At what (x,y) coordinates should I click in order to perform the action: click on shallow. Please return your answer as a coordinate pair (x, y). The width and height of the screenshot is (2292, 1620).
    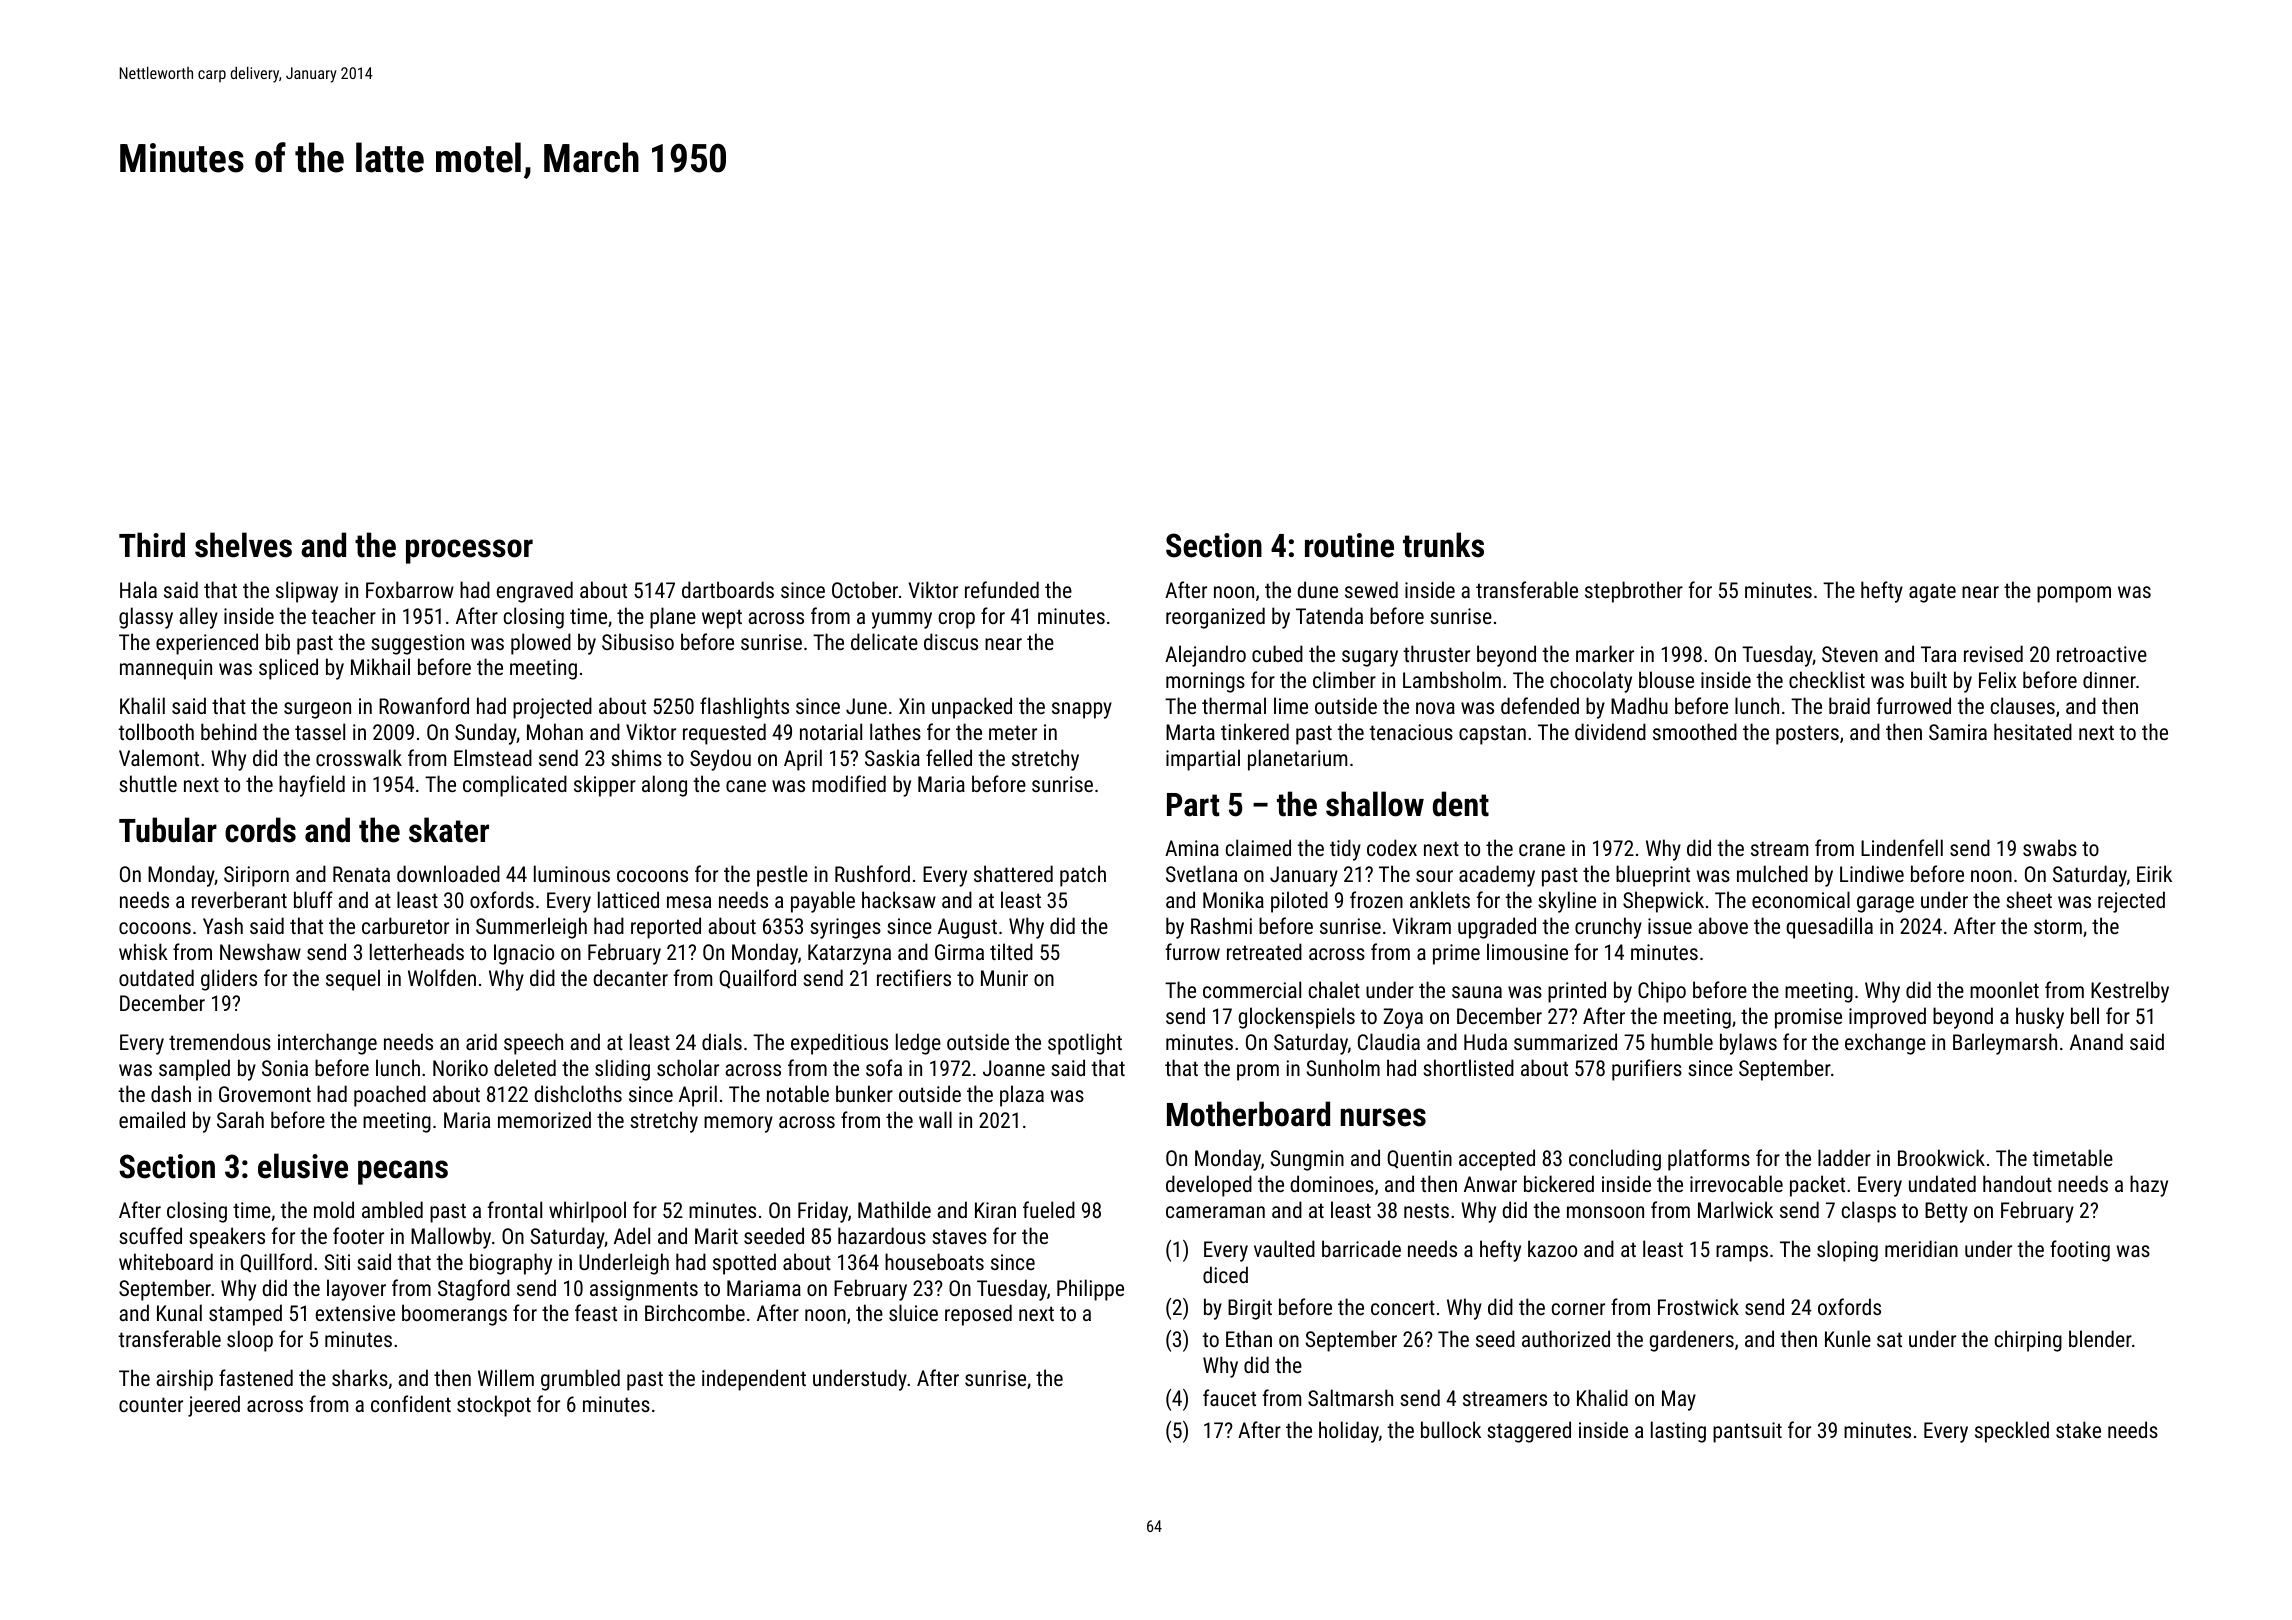
    Looking at the image, I should click on (1375, 804).
